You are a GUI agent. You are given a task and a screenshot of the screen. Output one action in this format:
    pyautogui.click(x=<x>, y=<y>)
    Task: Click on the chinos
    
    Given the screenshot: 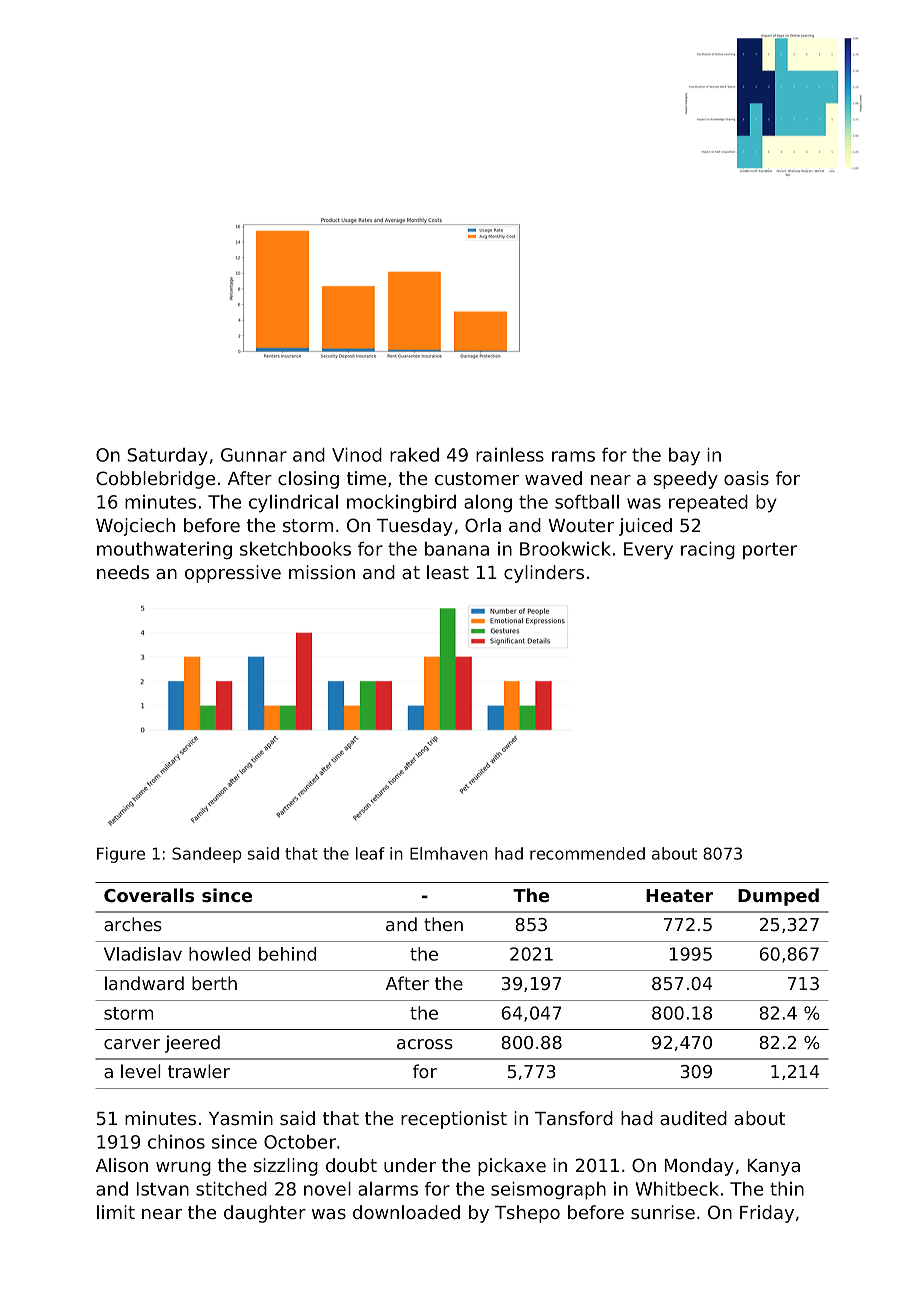 What is the action you would take?
    pyautogui.click(x=176, y=1142)
